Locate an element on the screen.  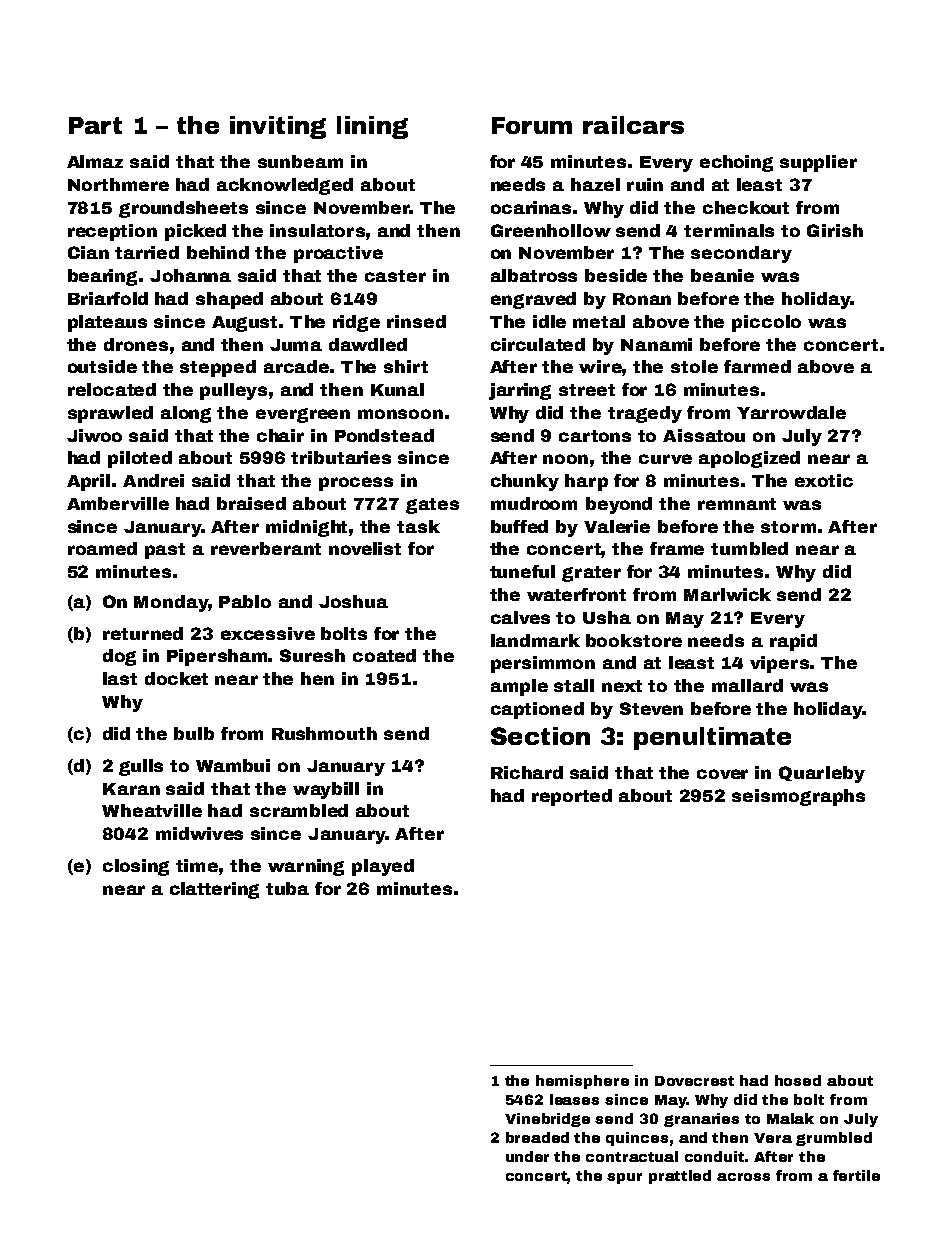
inviting is located at coordinates (278, 127).
